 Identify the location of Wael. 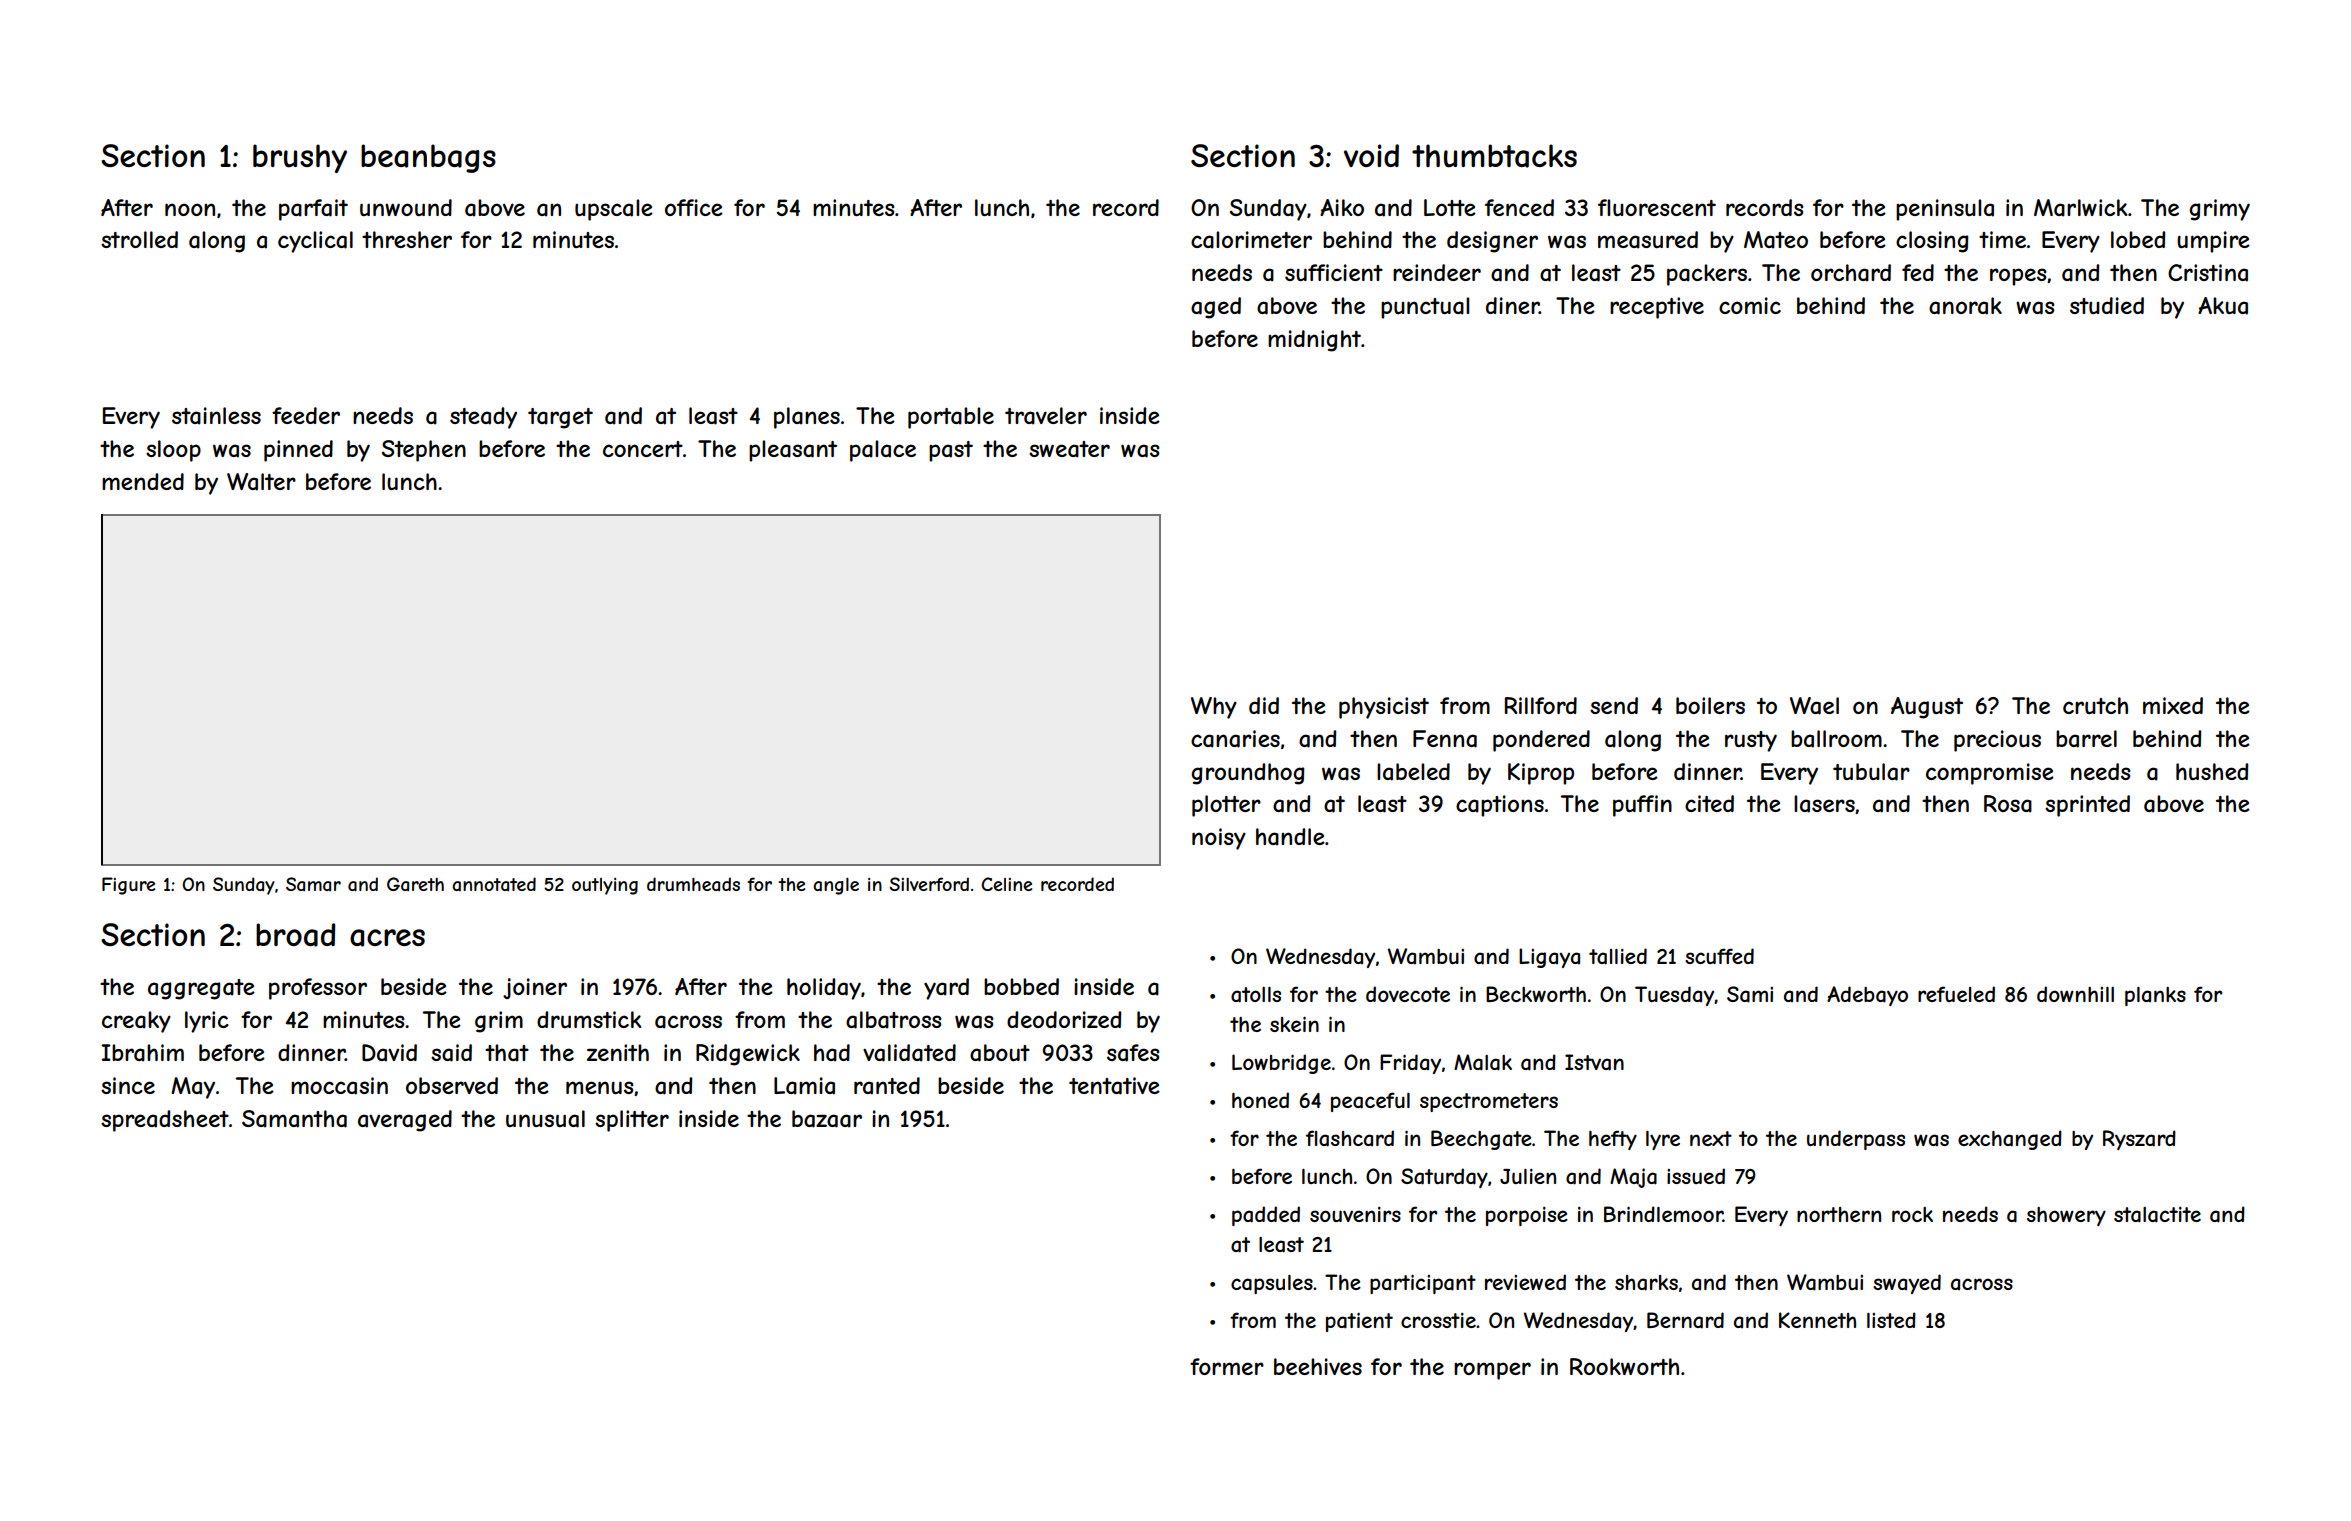
(1814, 706).
